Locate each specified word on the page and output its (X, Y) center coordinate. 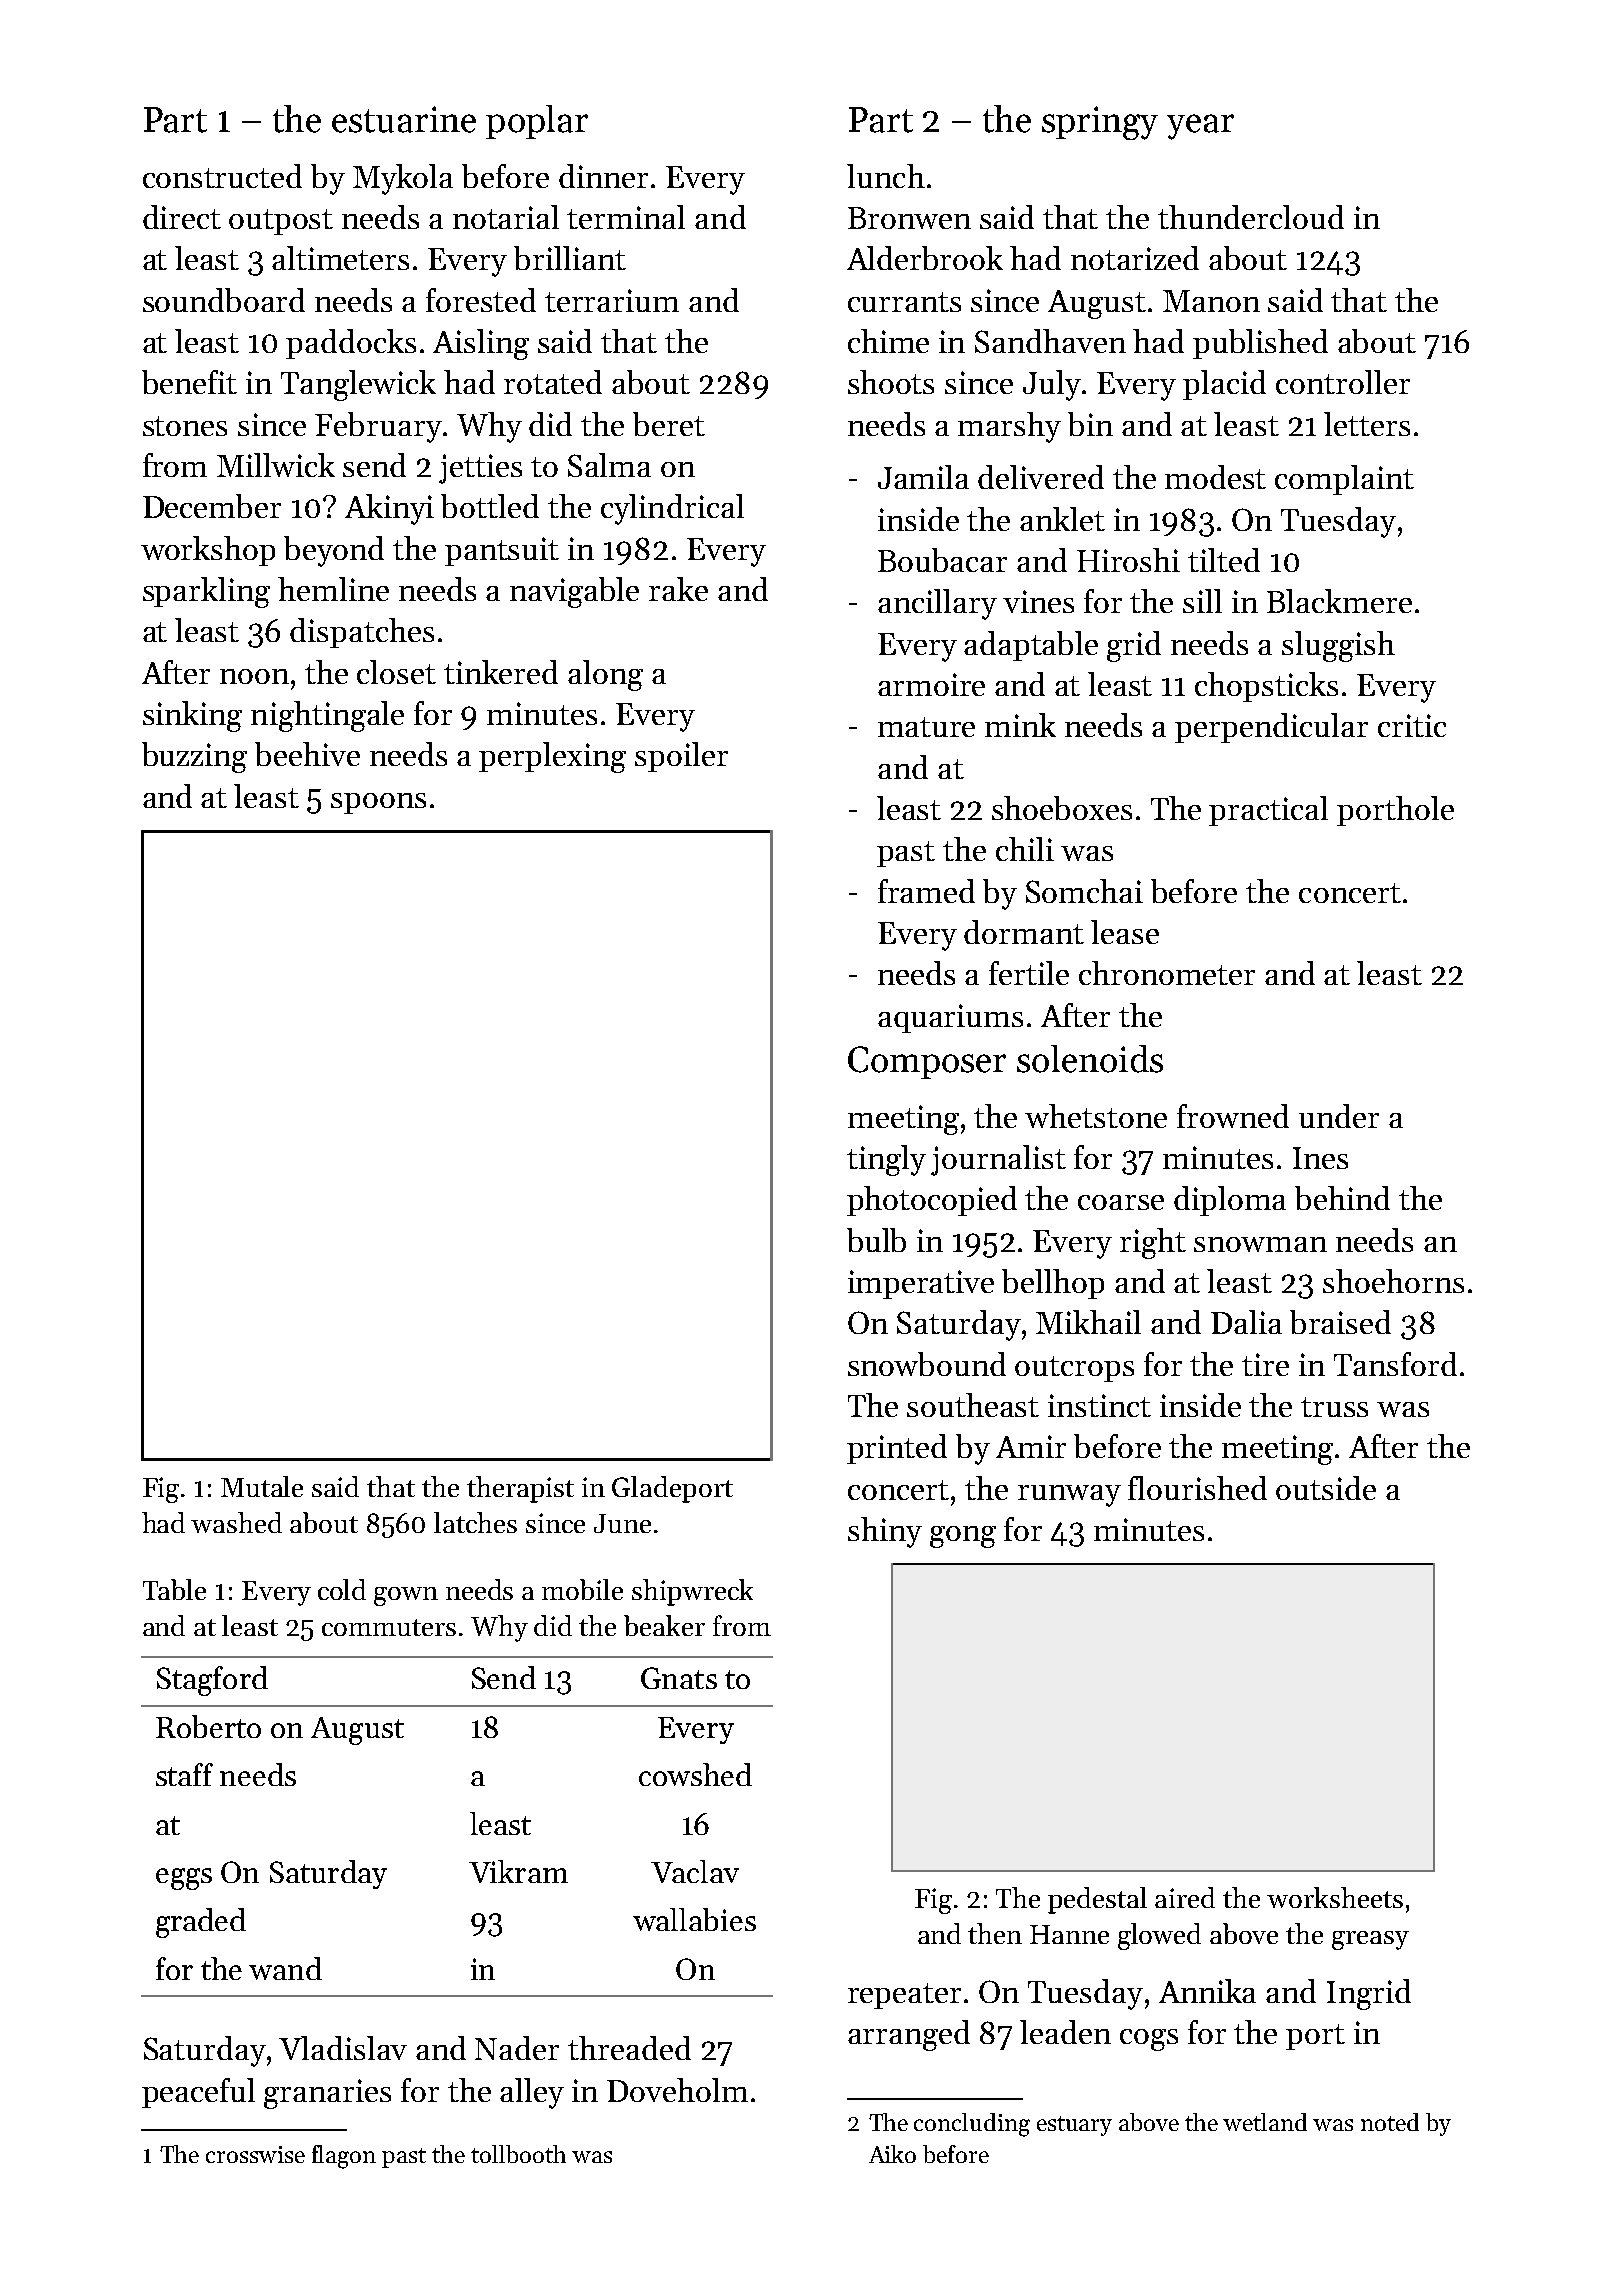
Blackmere (1339, 601)
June (622, 1523)
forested (481, 300)
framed (926, 891)
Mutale (262, 1486)
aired (1185, 1897)
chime (888, 341)
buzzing (194, 757)
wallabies (694, 1919)
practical (1268, 811)
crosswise (255, 2154)
